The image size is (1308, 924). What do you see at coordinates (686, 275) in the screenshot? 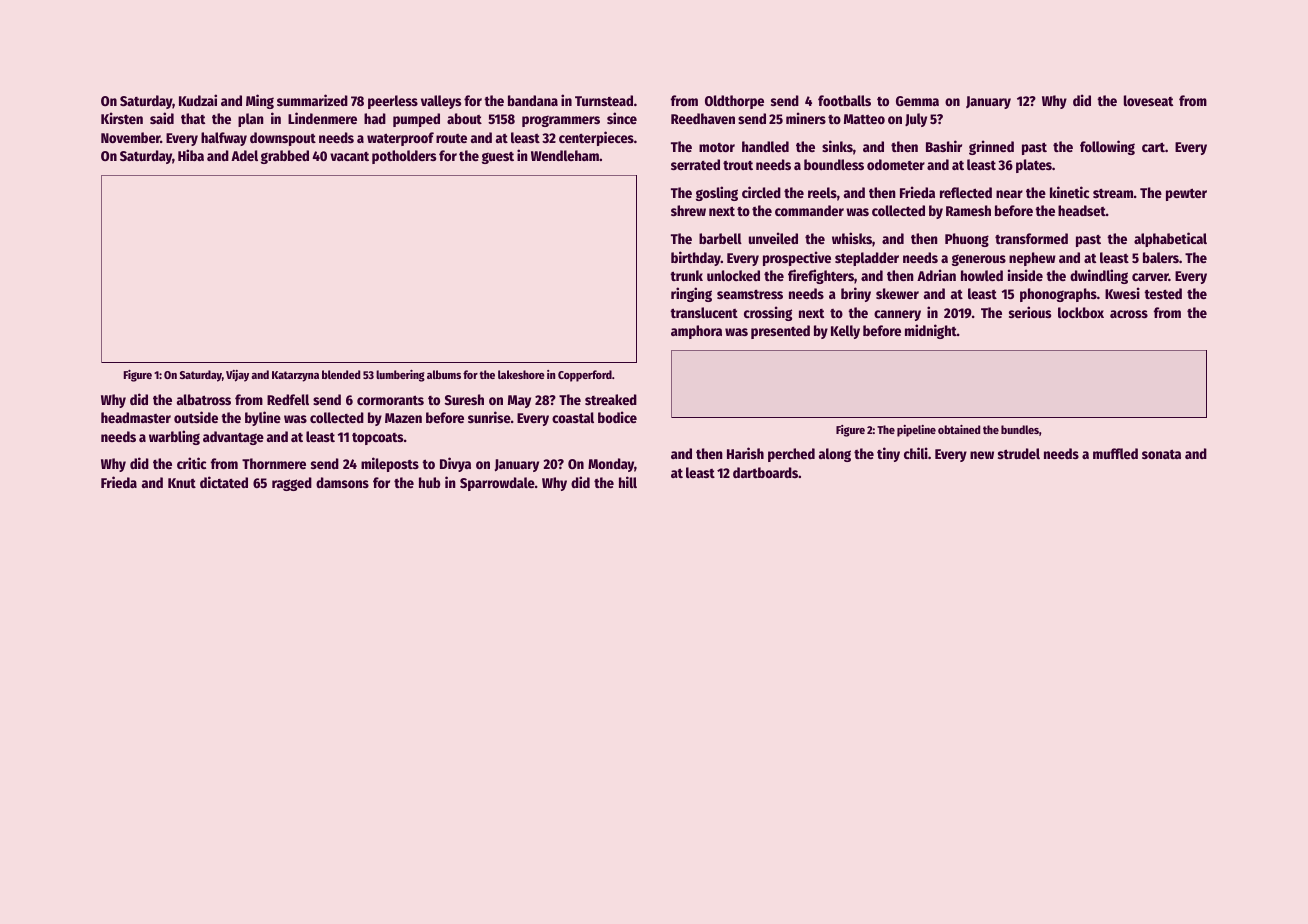
I see `trunk` at bounding box center [686, 275].
